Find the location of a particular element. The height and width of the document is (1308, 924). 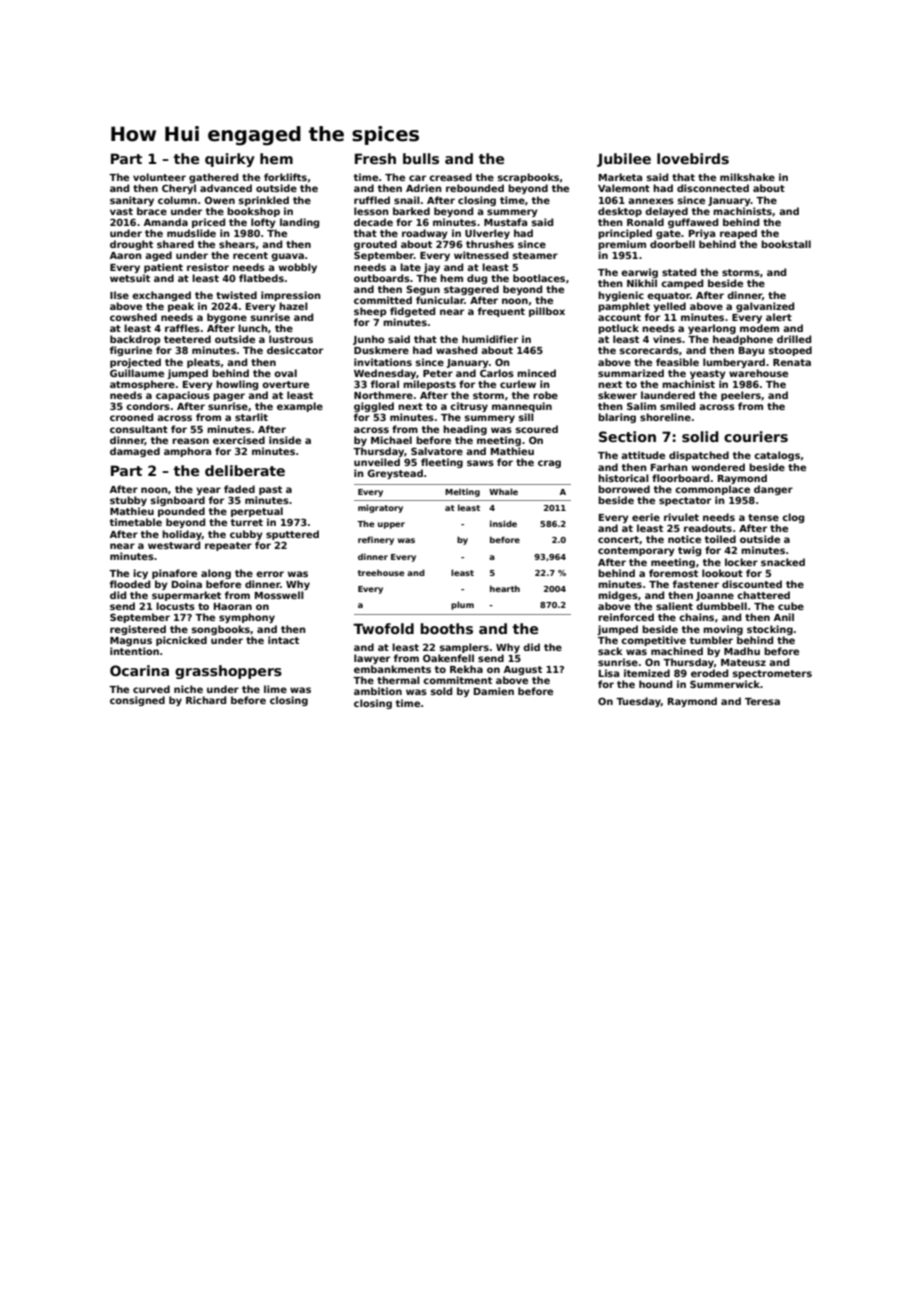

Melting is located at coordinates (462, 492).
